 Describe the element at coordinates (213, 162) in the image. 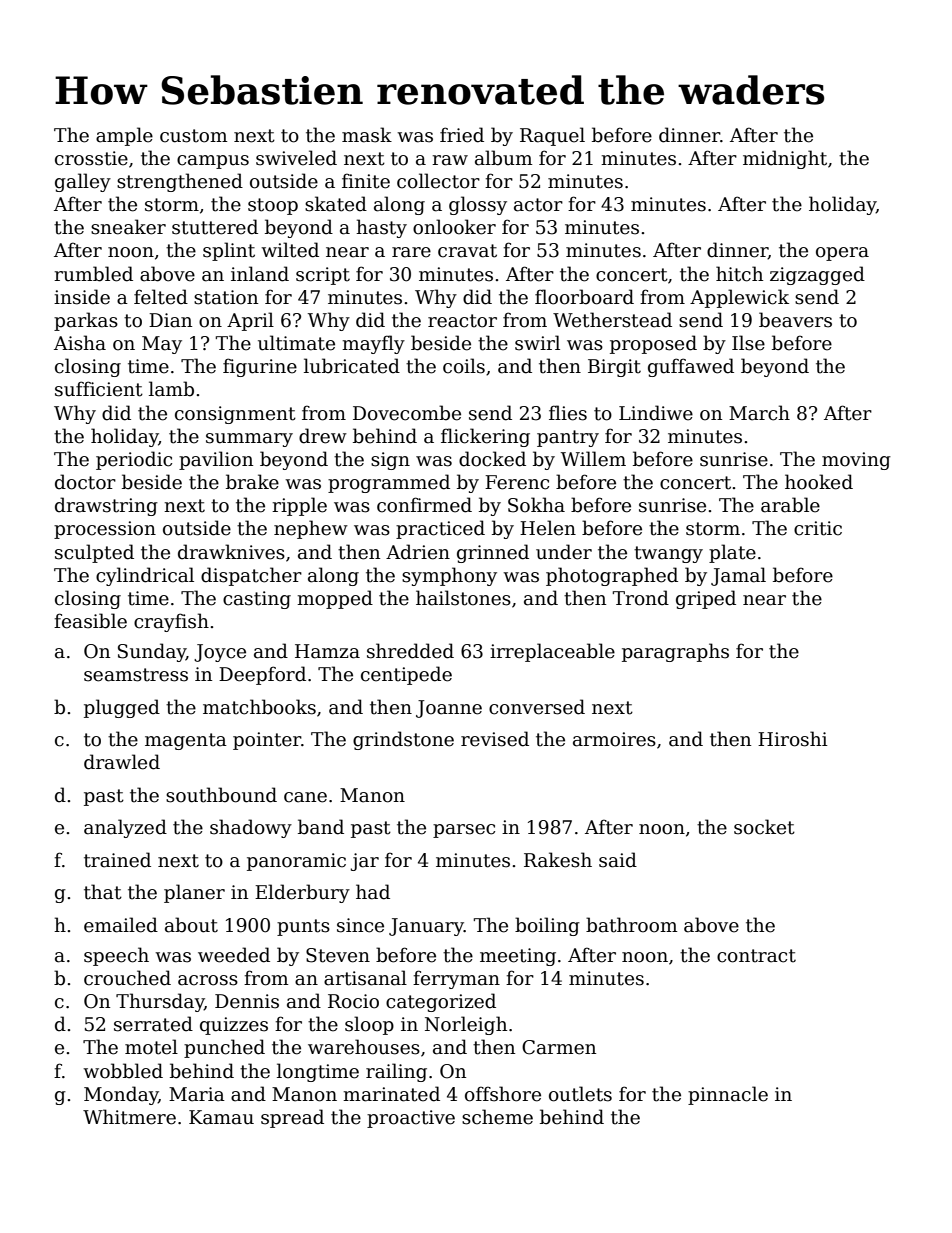

I see `campus` at that location.
